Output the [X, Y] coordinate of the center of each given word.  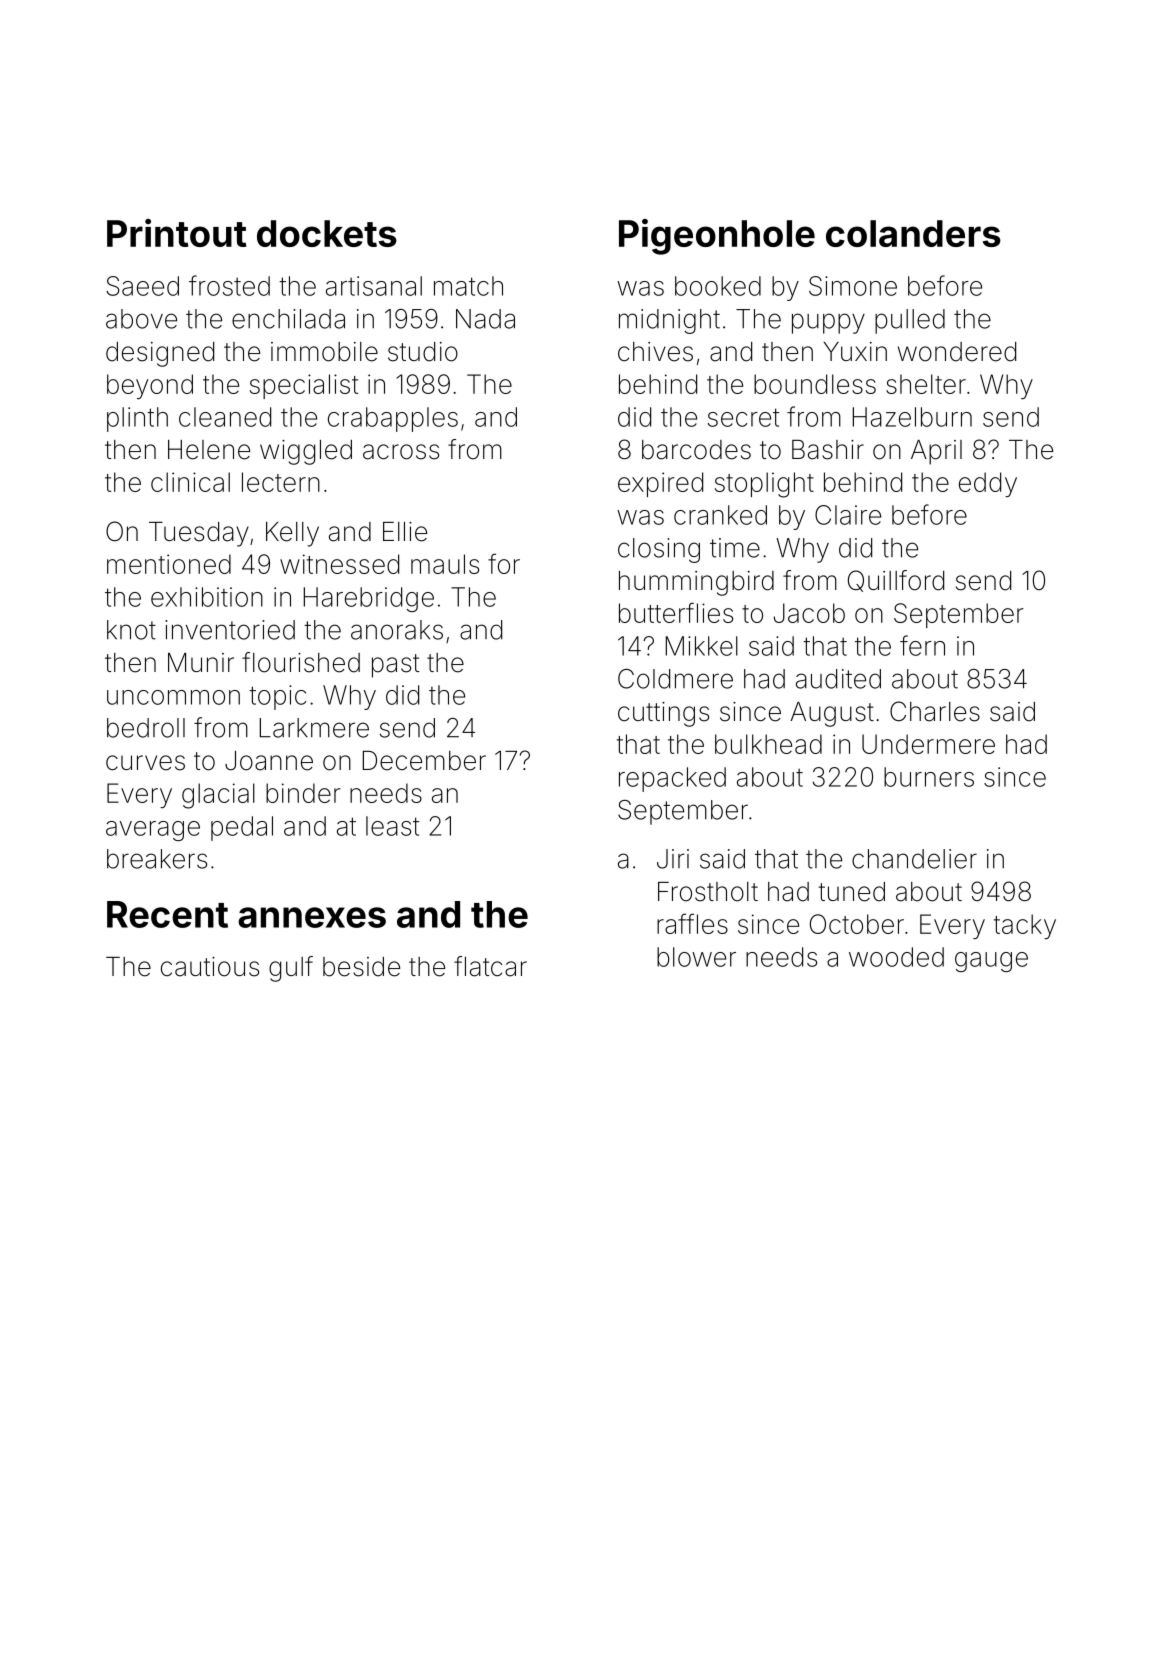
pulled [910, 321]
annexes [312, 917]
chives [655, 352]
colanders [913, 233]
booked [718, 286]
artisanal [374, 286]
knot [131, 630]
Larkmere [314, 728]
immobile [324, 352]
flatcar [490, 966]
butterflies [676, 612]
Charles [935, 711]
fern [922, 645]
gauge [991, 962]
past [395, 666]
